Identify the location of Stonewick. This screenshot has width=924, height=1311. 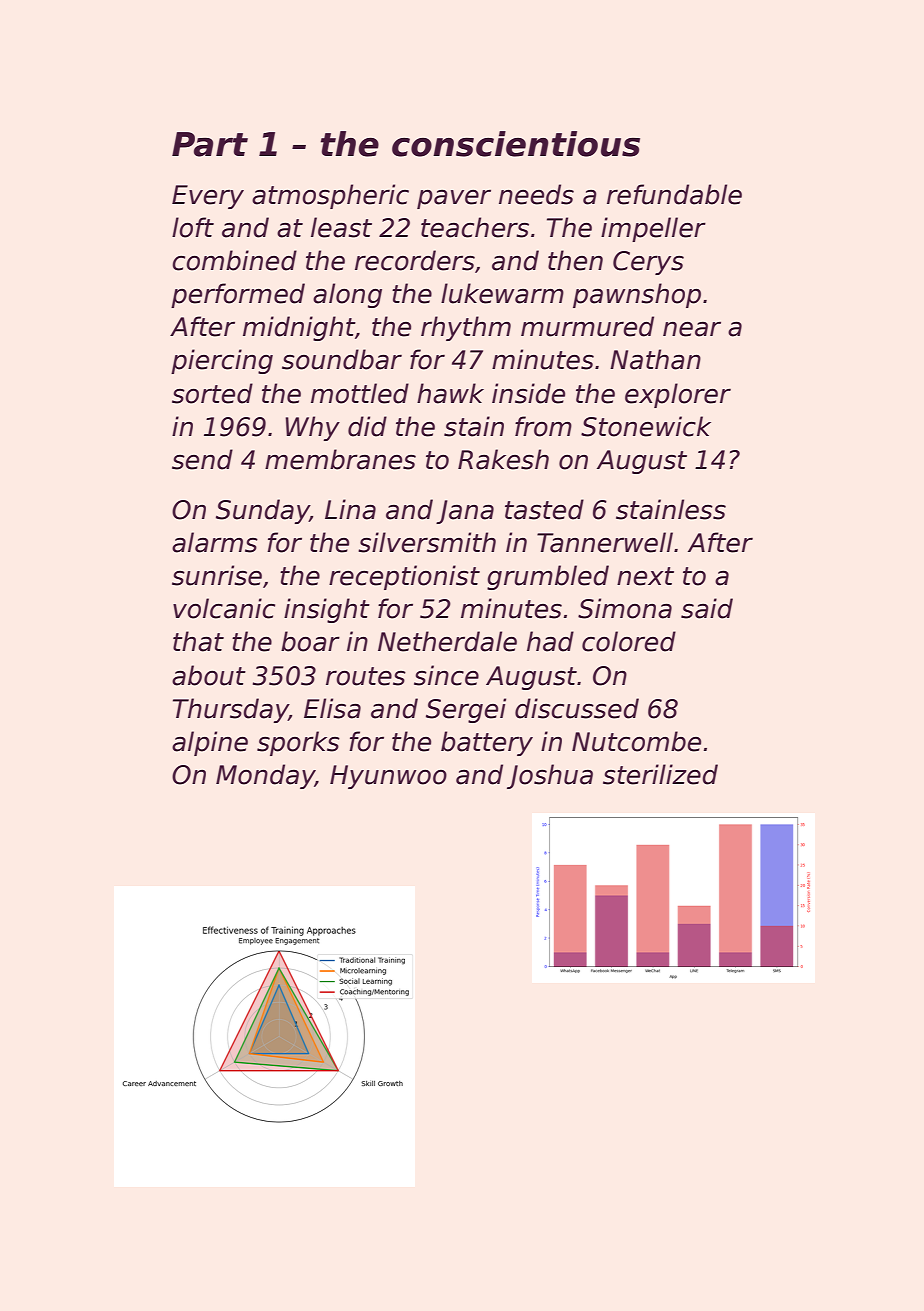
(646, 426).
